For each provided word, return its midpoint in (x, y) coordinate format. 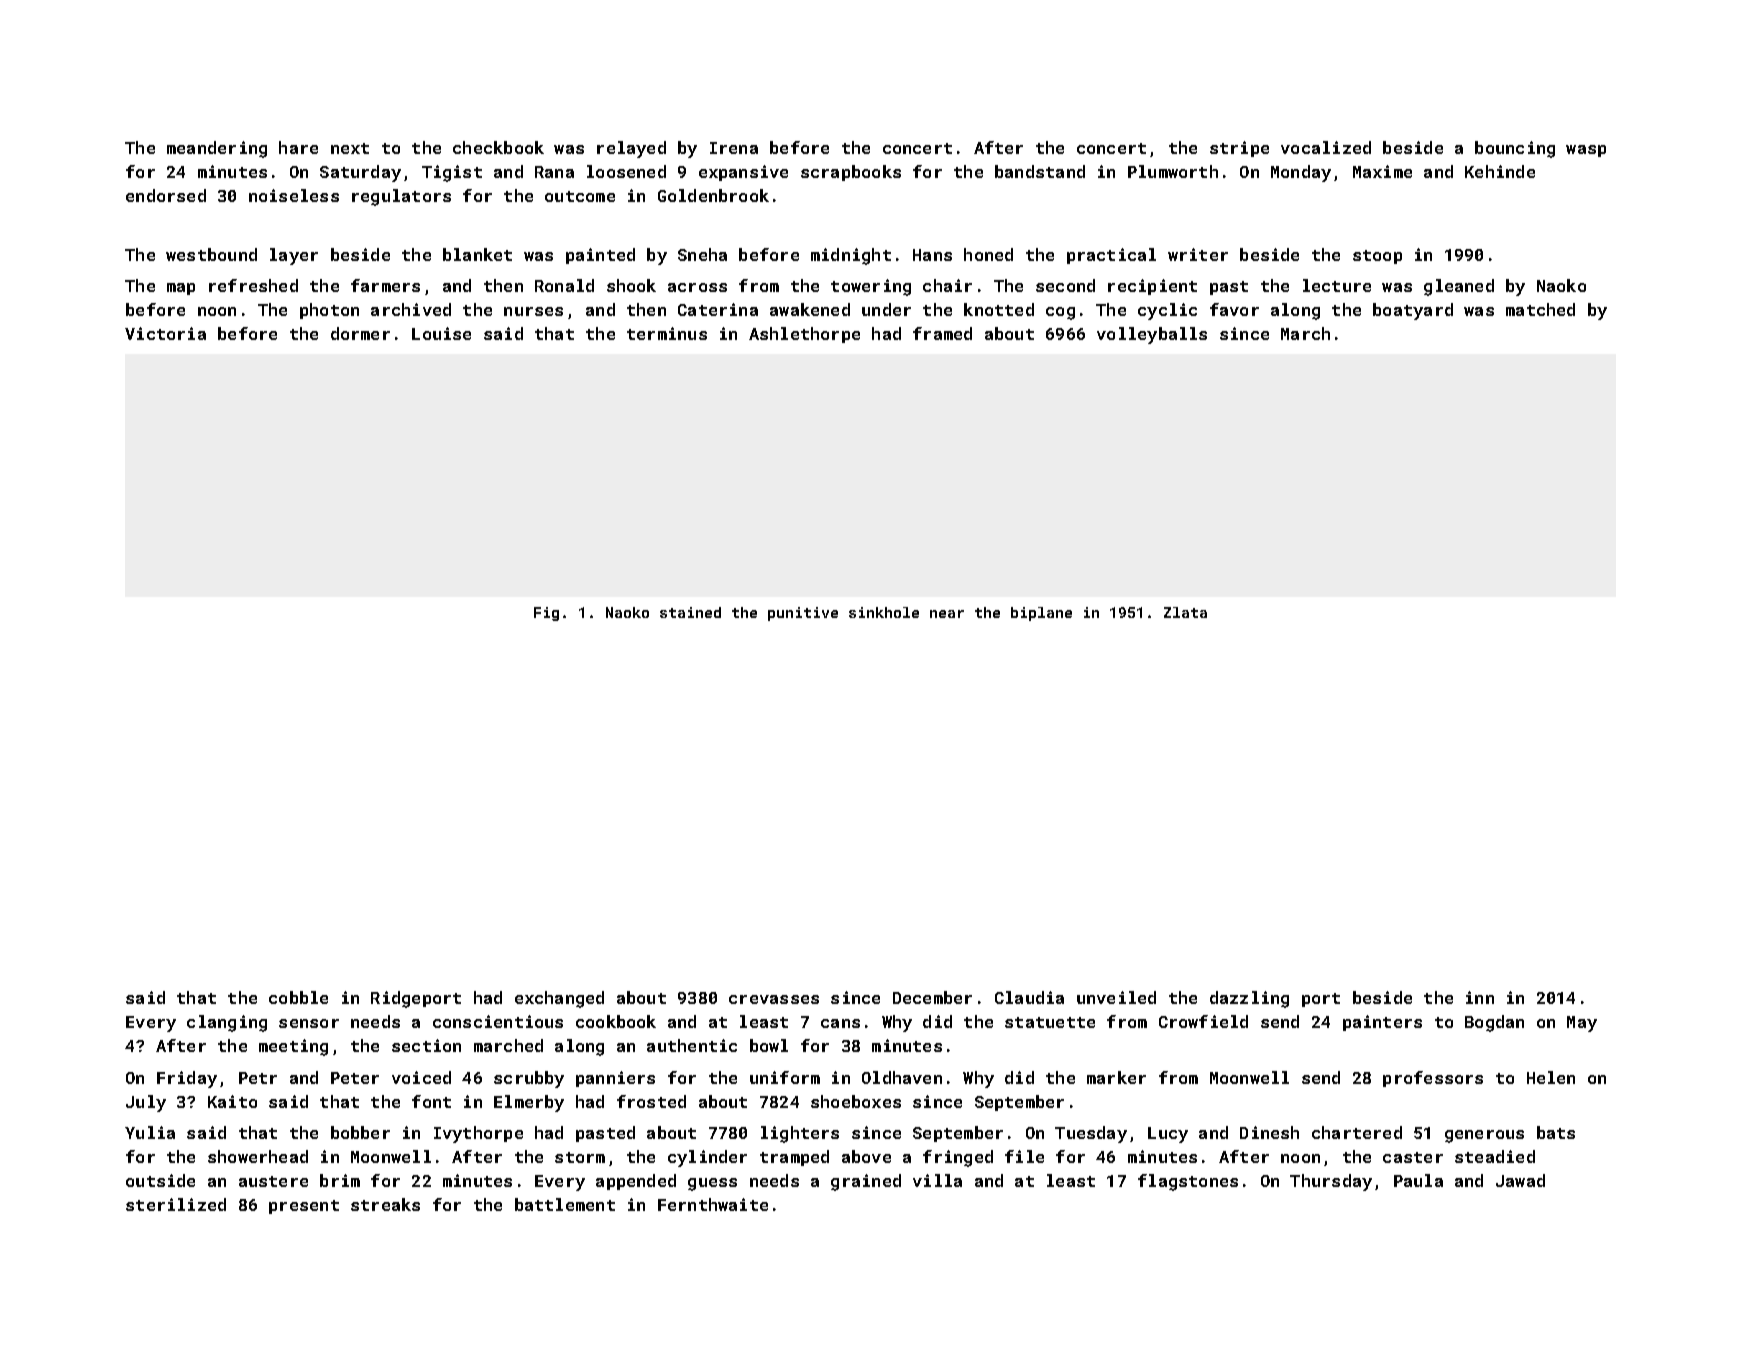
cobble (298, 997)
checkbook (498, 147)
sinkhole (884, 612)
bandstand (1040, 171)
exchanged (559, 999)
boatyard (1413, 311)
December (932, 997)
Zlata (1185, 612)
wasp (1586, 151)
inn (1480, 997)
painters (1382, 1023)
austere (273, 1181)
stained (690, 612)
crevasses (774, 999)
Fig (546, 614)
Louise (441, 333)
